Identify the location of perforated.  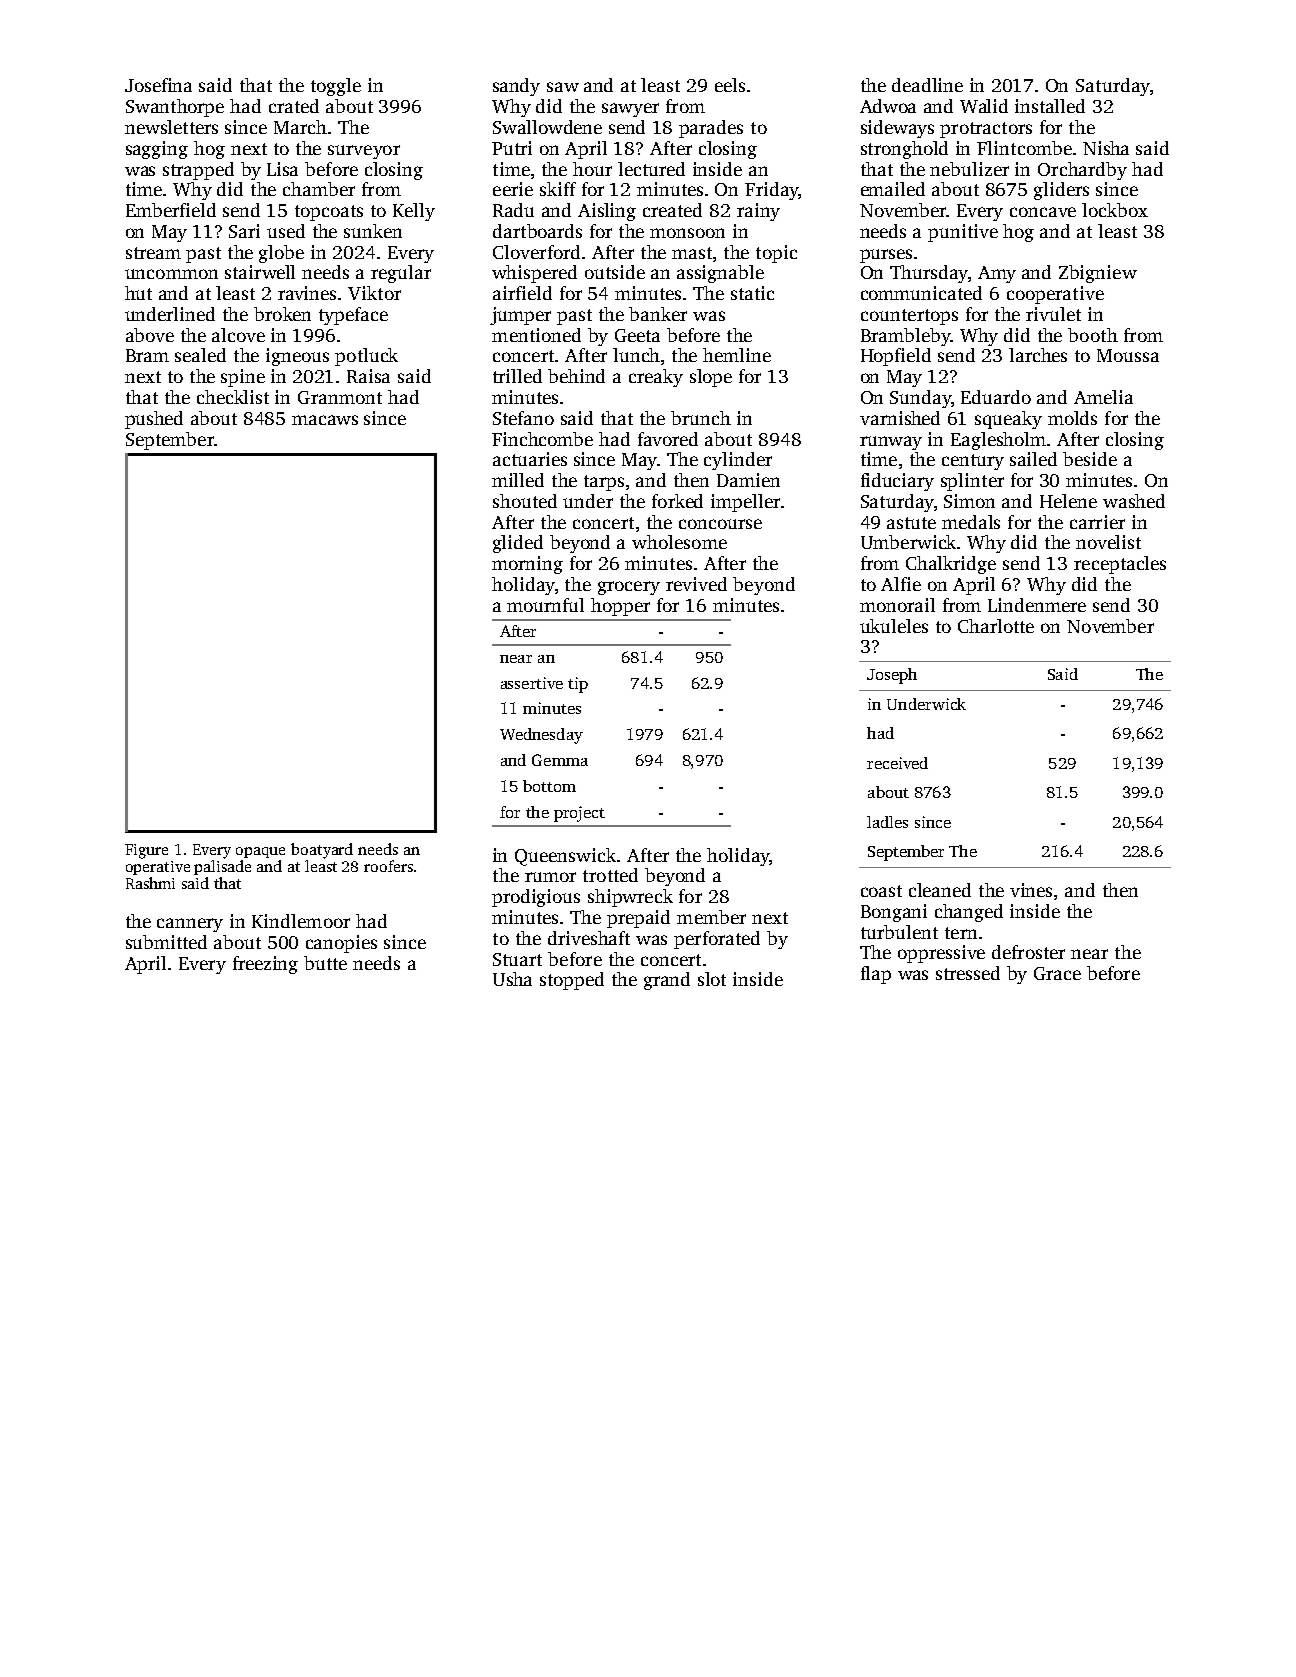
(717, 940).
